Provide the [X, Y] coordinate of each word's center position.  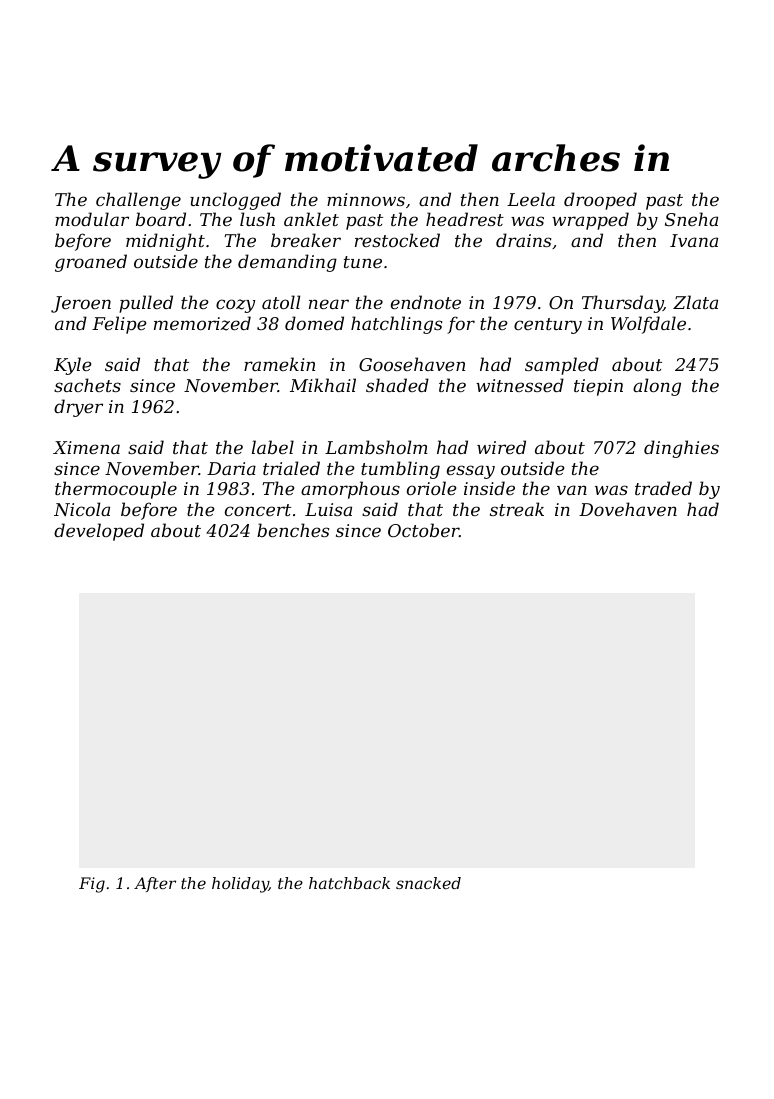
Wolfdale [648, 325]
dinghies [681, 449]
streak [517, 509]
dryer [78, 408]
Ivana [694, 240]
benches [293, 530]
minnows [366, 199]
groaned [91, 263]
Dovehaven [628, 509]
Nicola [82, 509]
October [423, 530]
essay [471, 472]
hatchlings [396, 325]
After [155, 884]
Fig [92, 885]
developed [99, 532]
